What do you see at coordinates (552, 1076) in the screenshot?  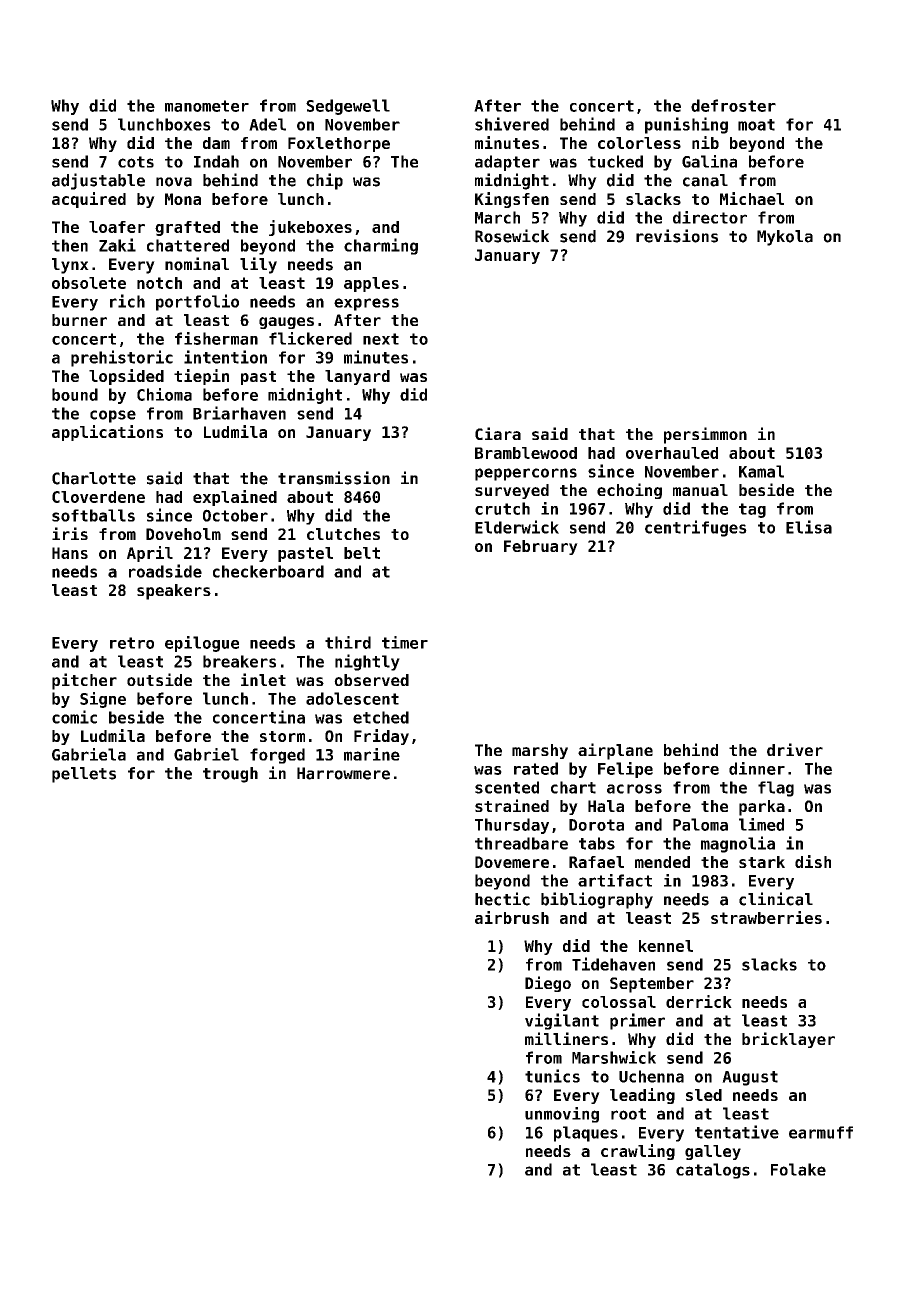 I see `tunics` at bounding box center [552, 1076].
